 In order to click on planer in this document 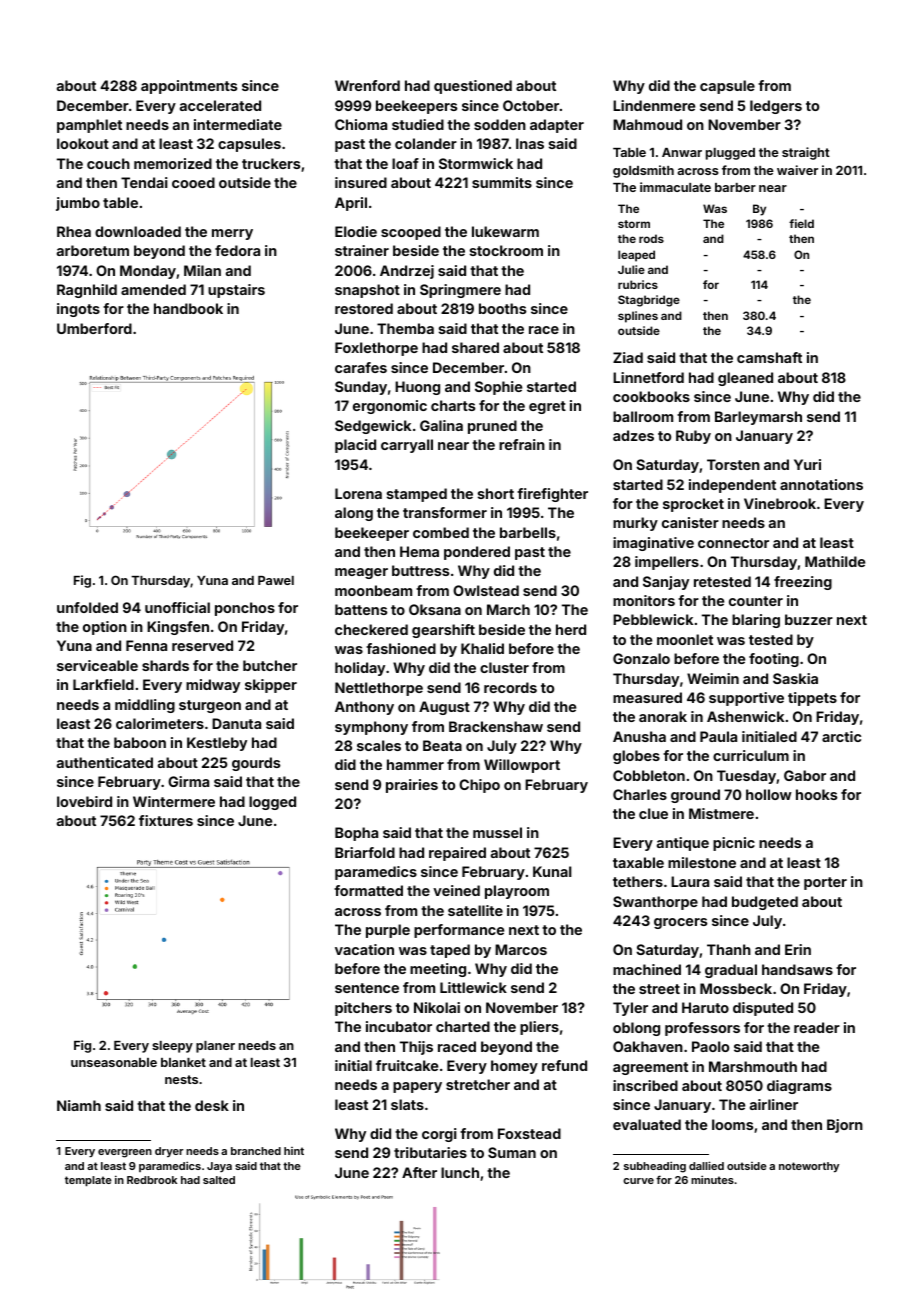, I will do `click(215, 1047)`.
